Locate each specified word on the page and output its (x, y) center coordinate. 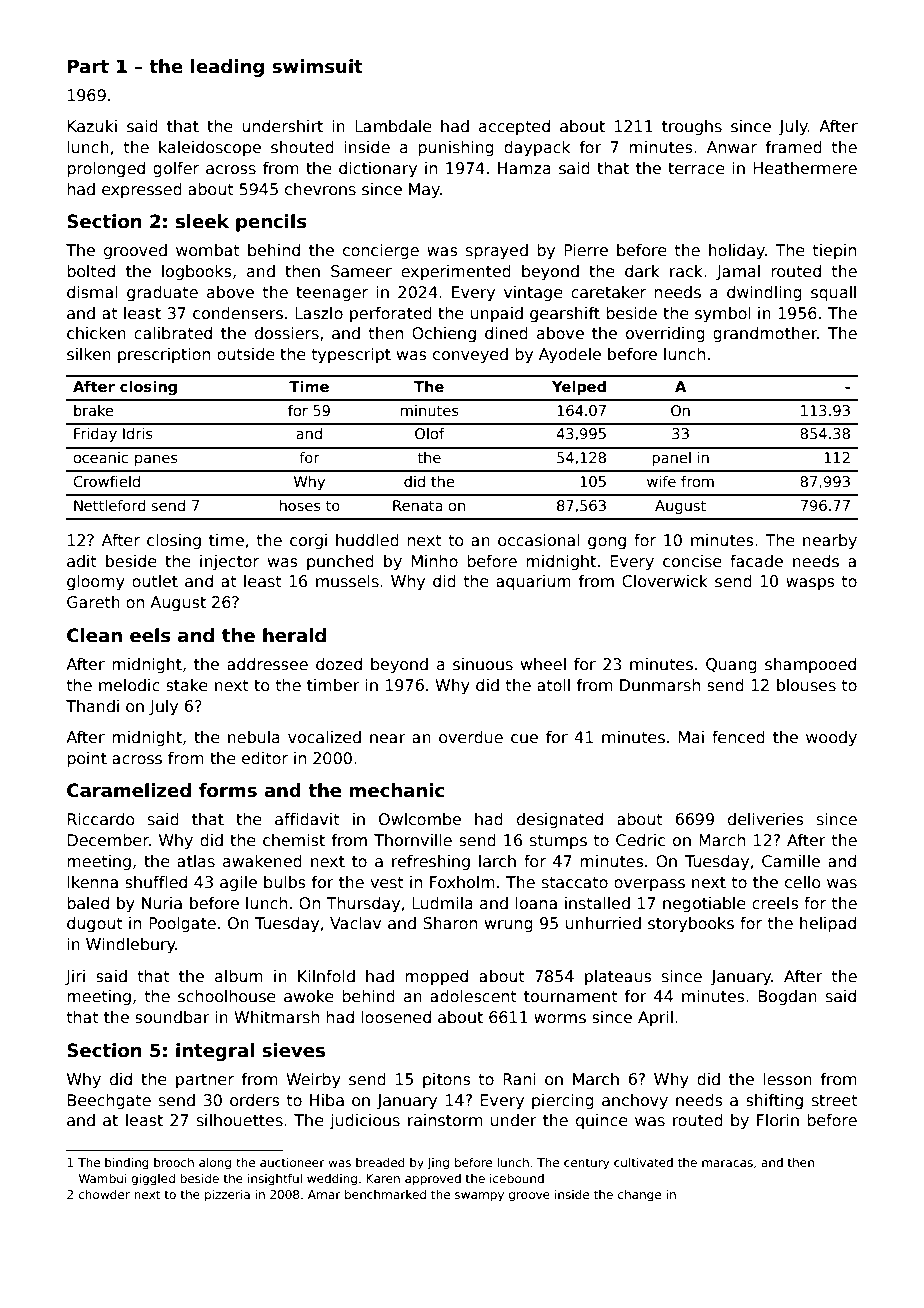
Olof (430, 433)
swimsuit (317, 66)
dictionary (378, 170)
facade (756, 561)
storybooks (691, 925)
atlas (196, 861)
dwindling (764, 293)
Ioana (536, 903)
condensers (238, 313)
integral (215, 1052)
